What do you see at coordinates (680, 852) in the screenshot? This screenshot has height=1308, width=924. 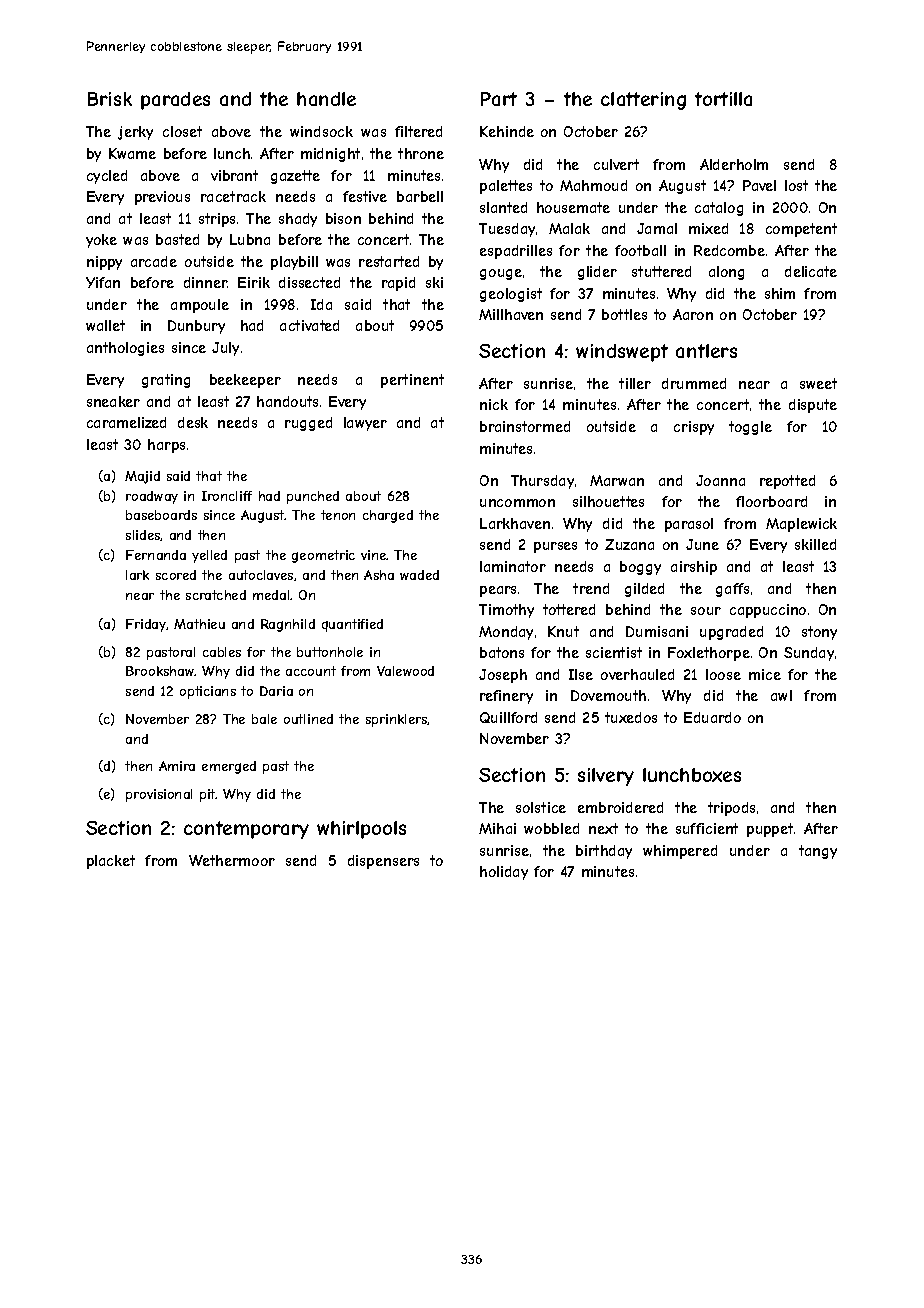 I see `whimpered` at bounding box center [680, 852].
